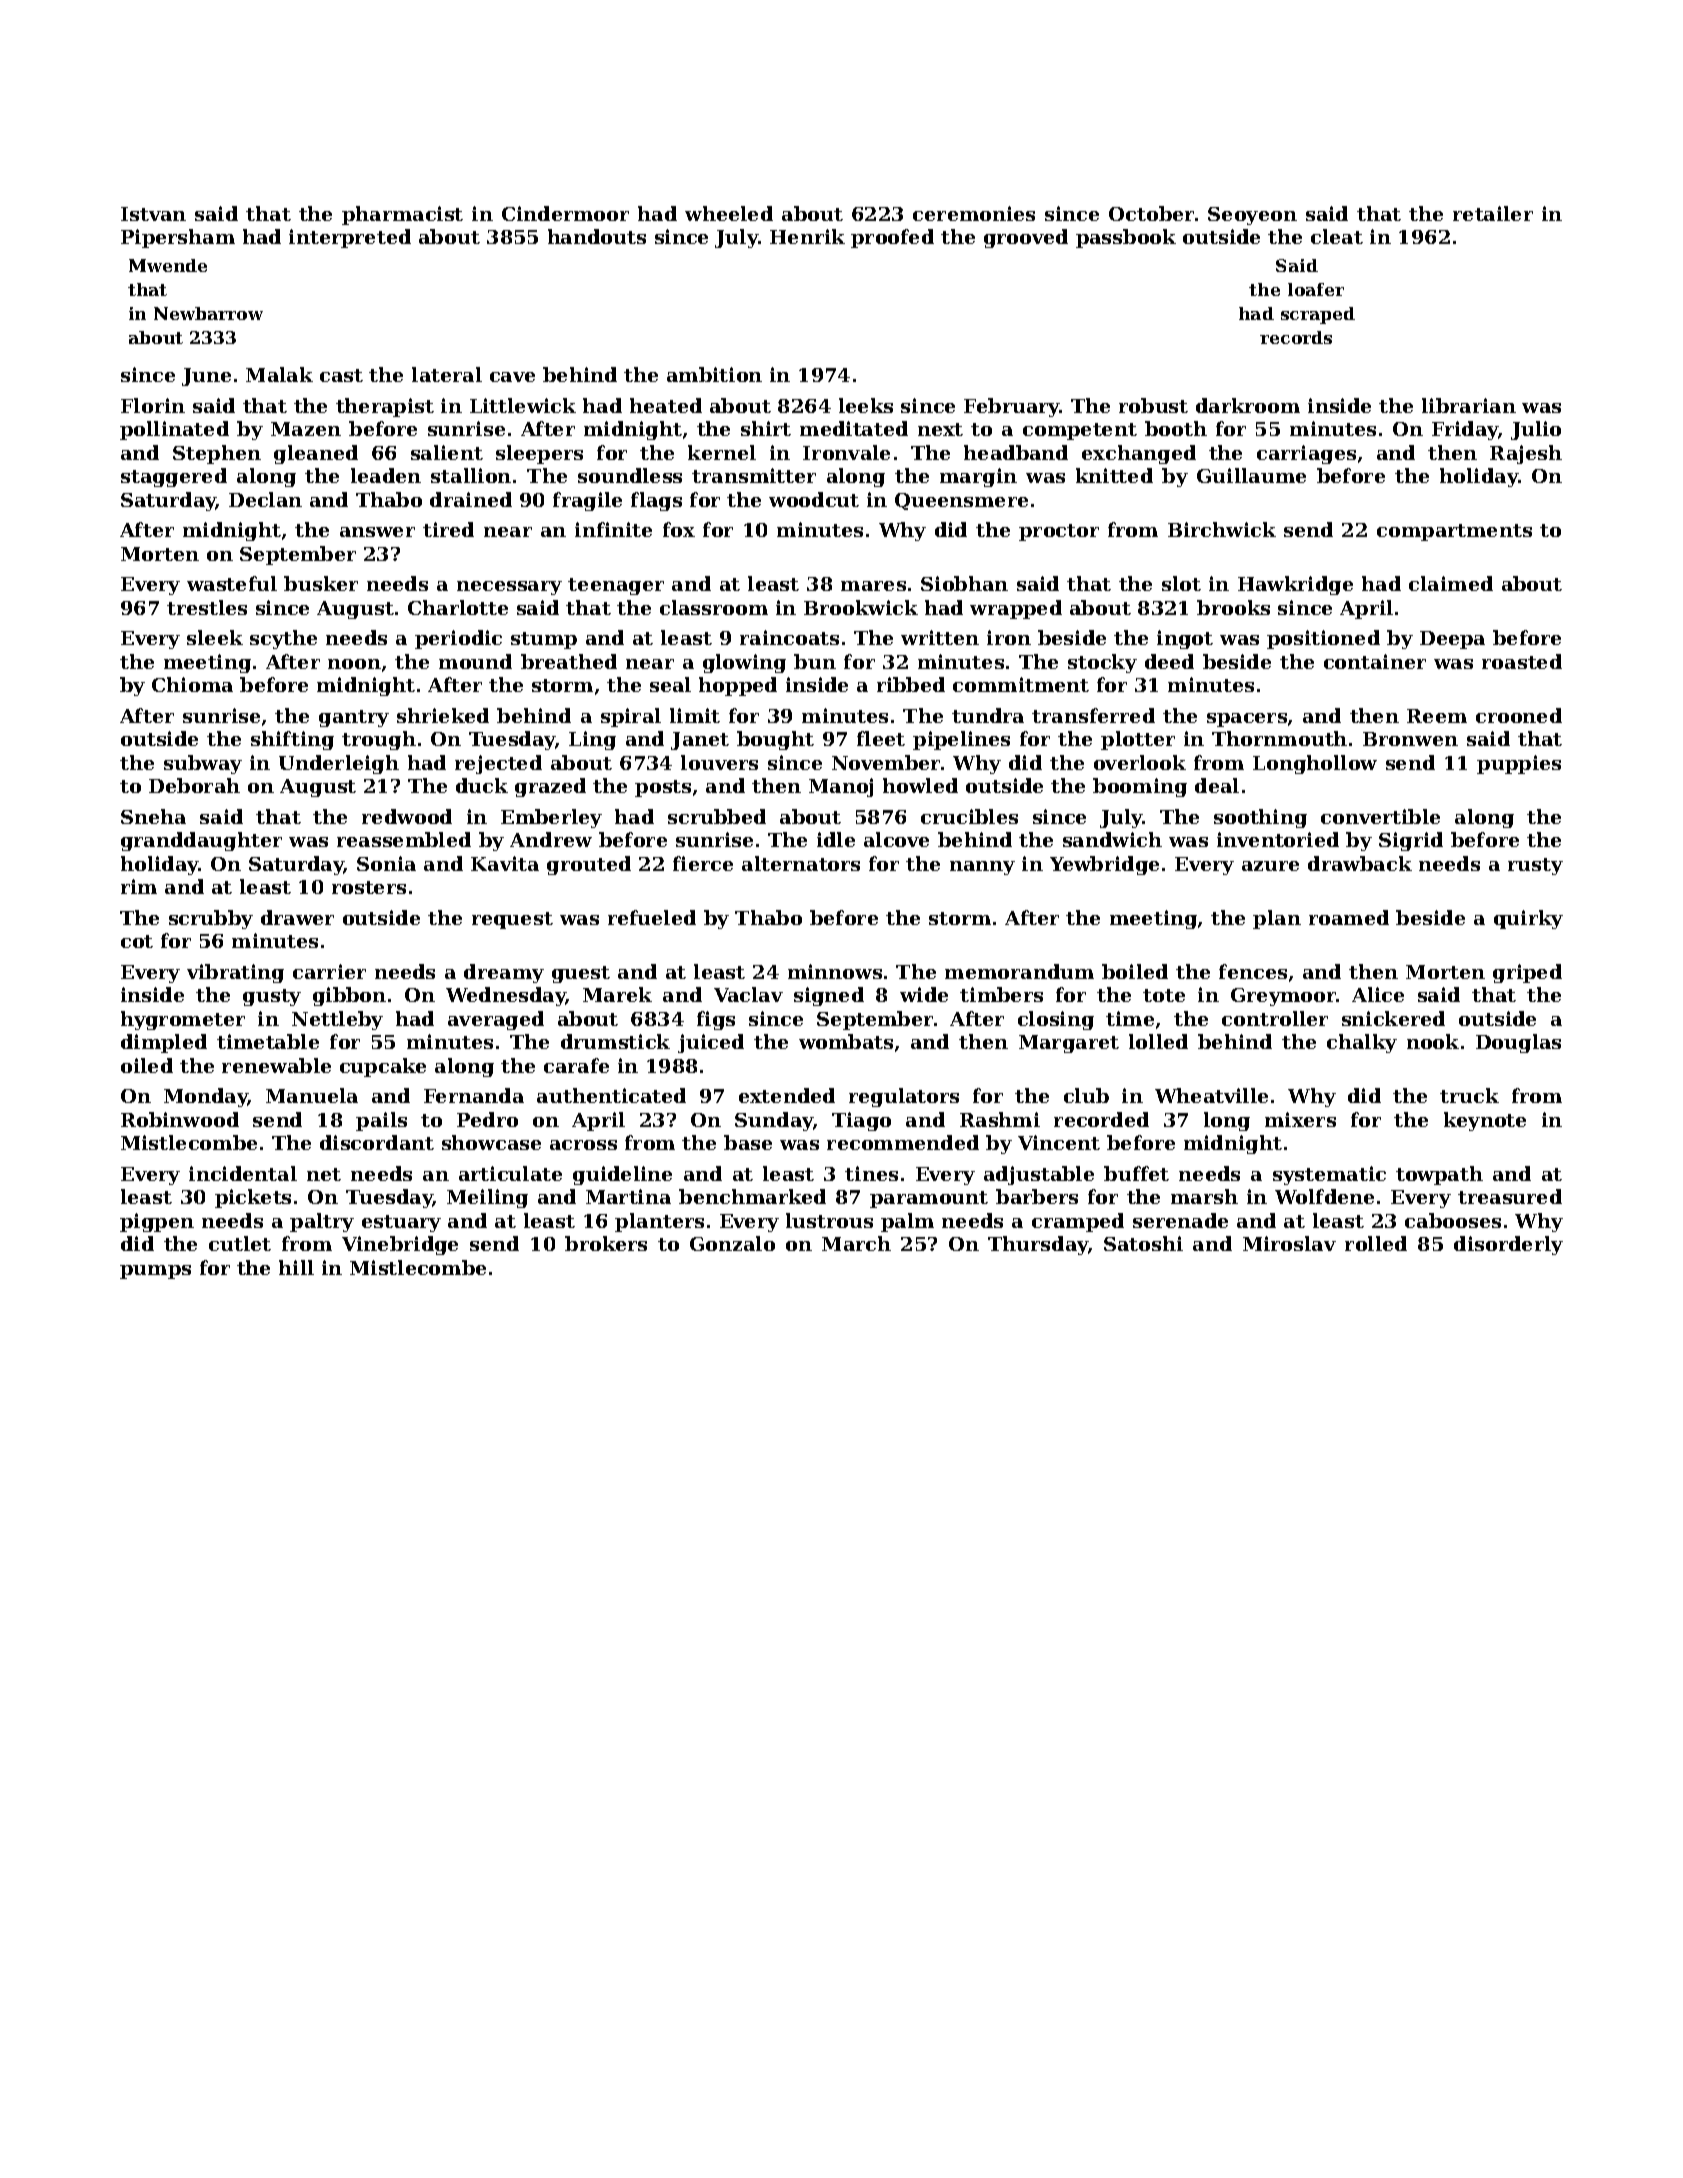 Image resolution: width=1683 pixels, height=2178 pixels. I want to click on request, so click(512, 920).
